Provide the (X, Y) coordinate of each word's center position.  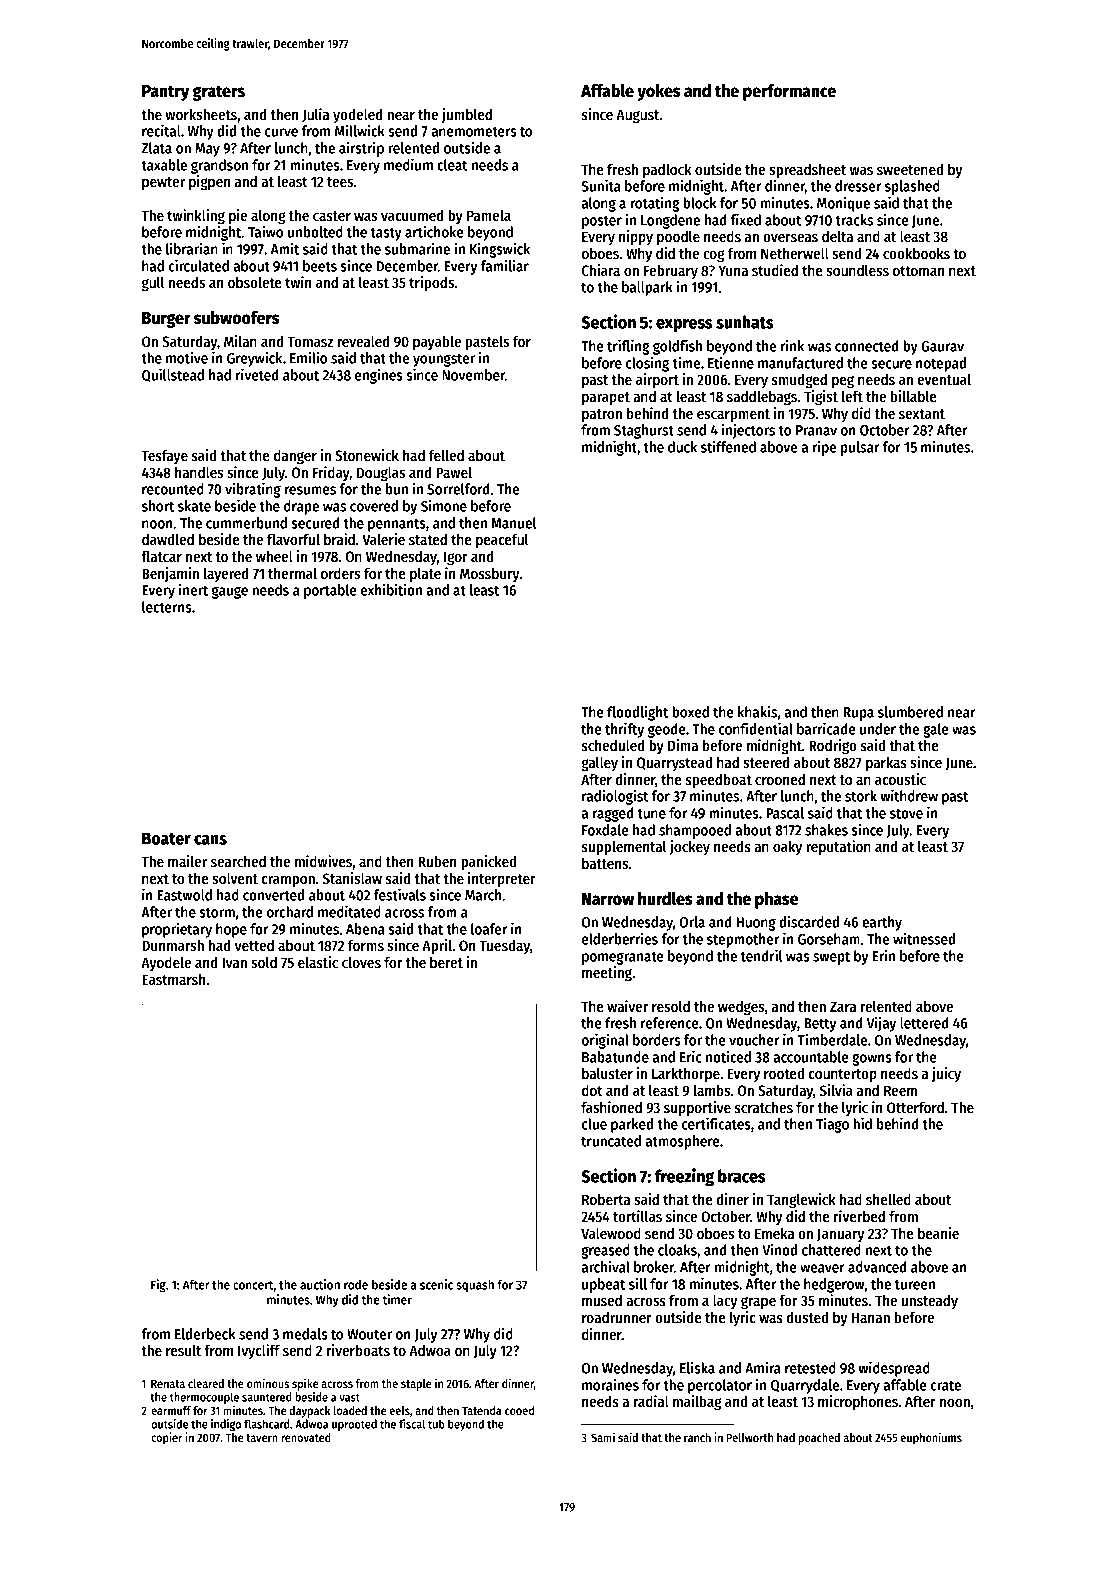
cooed (519, 1410)
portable (330, 591)
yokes (659, 92)
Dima (683, 745)
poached (819, 1439)
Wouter (369, 1334)
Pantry (165, 93)
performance (789, 92)
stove (906, 813)
